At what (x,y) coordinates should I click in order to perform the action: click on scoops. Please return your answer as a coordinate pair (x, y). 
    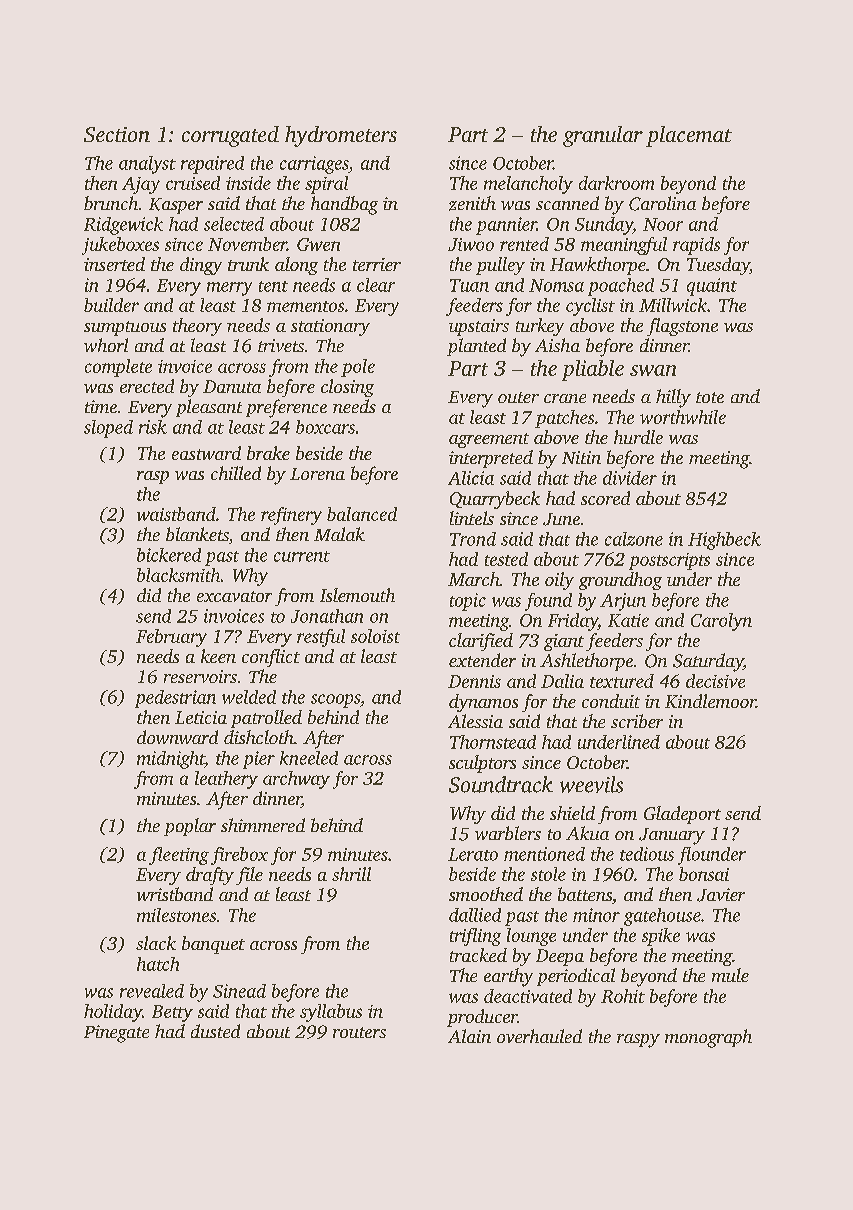
    Looking at the image, I should click on (335, 701).
